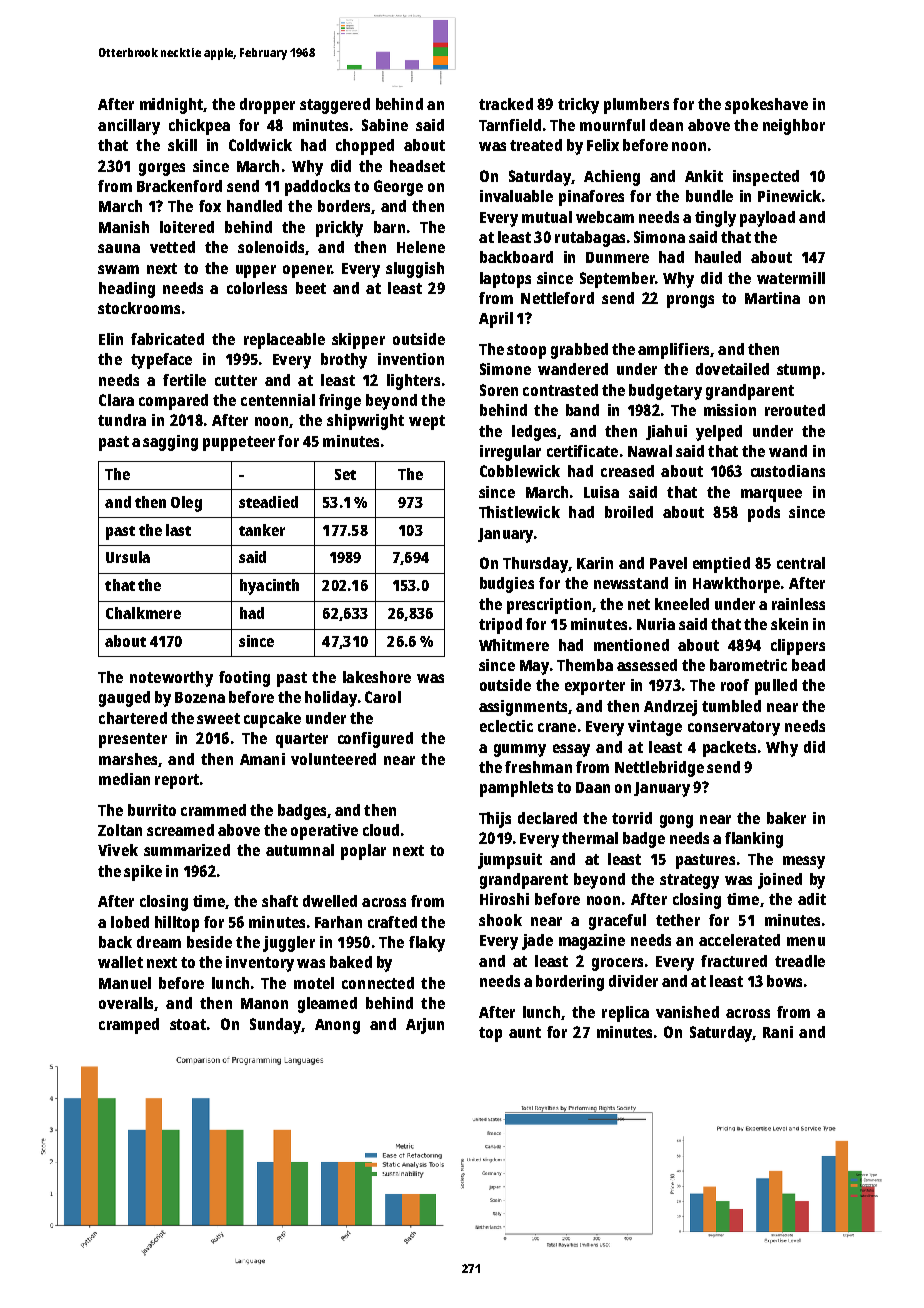 The image size is (924, 1308). What do you see at coordinates (676, 821) in the image?
I see `gong` at bounding box center [676, 821].
